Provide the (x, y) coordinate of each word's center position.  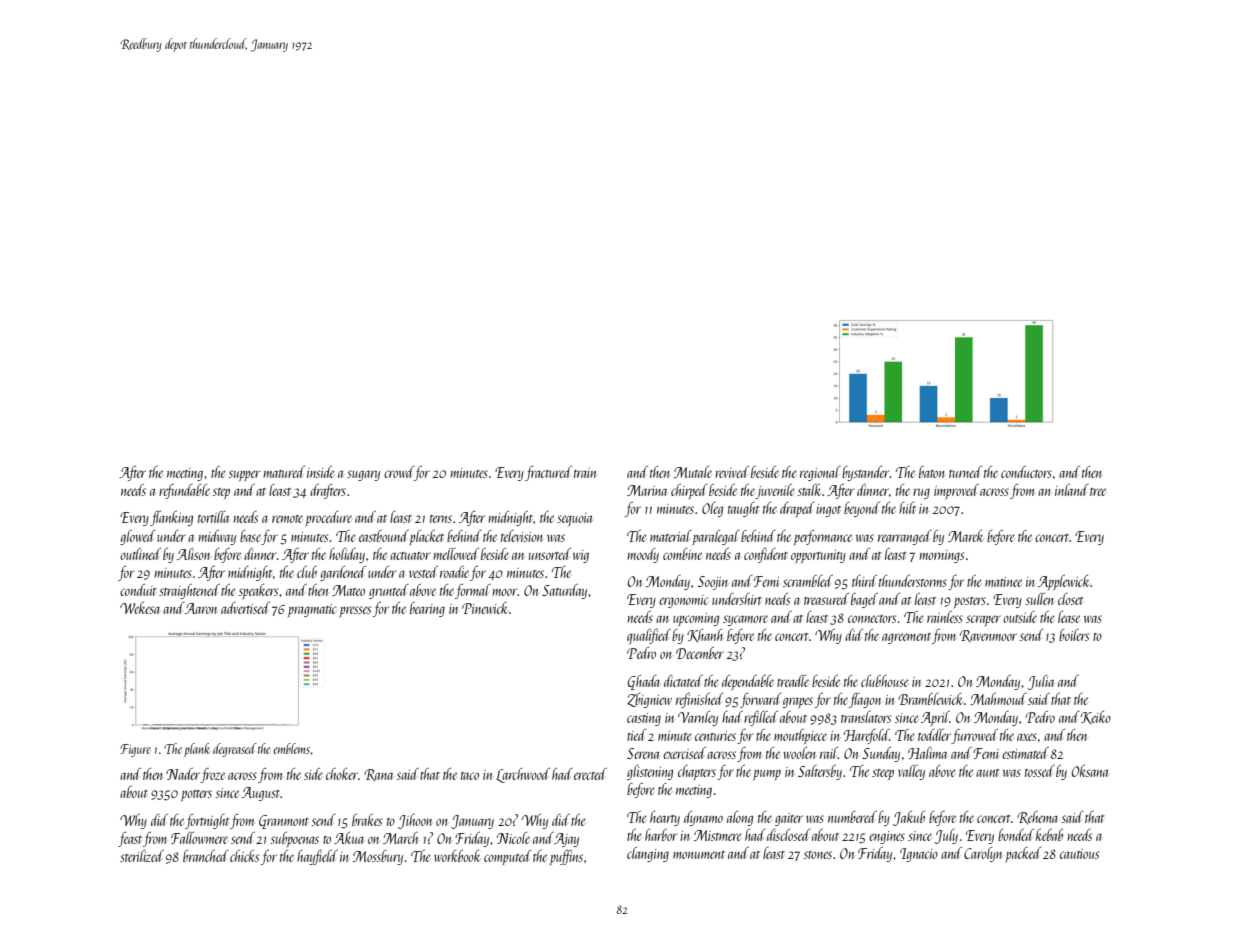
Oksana (1089, 771)
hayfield (317, 857)
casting (644, 719)
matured (284, 472)
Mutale (693, 472)
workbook (457, 856)
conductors (1026, 472)
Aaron (201, 608)
